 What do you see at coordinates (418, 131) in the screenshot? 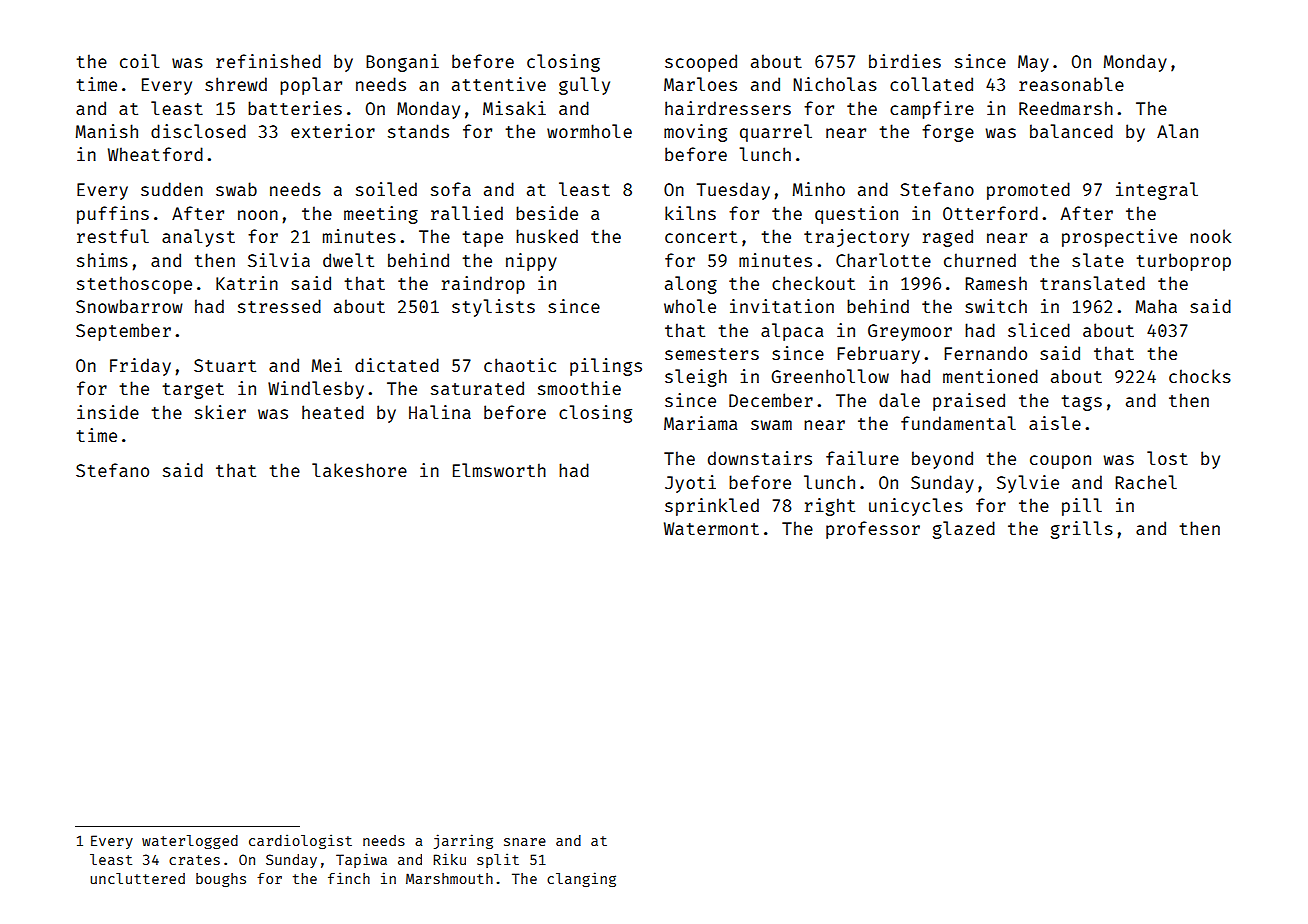
I see `stands` at bounding box center [418, 131].
